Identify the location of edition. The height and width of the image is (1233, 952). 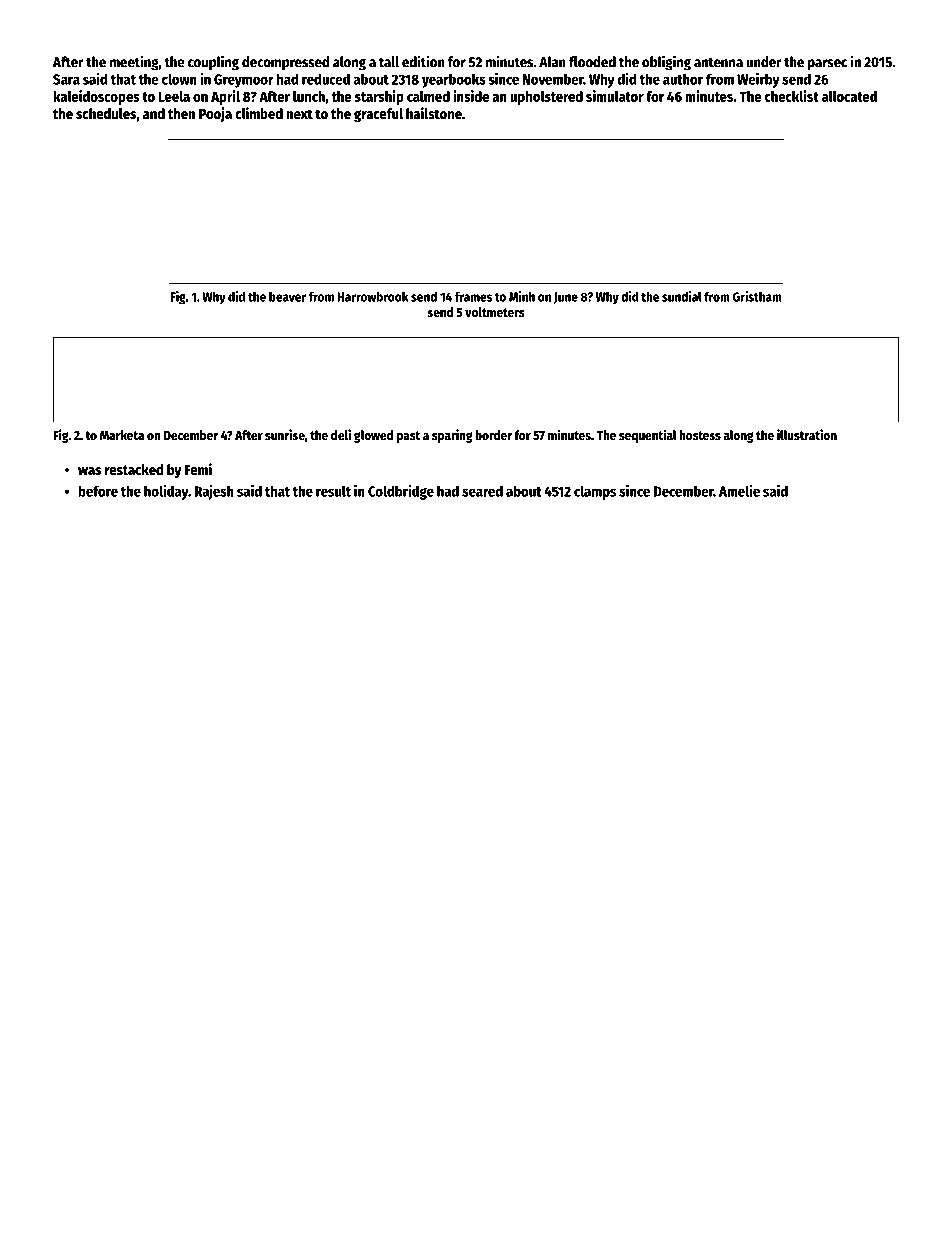
(423, 61).
